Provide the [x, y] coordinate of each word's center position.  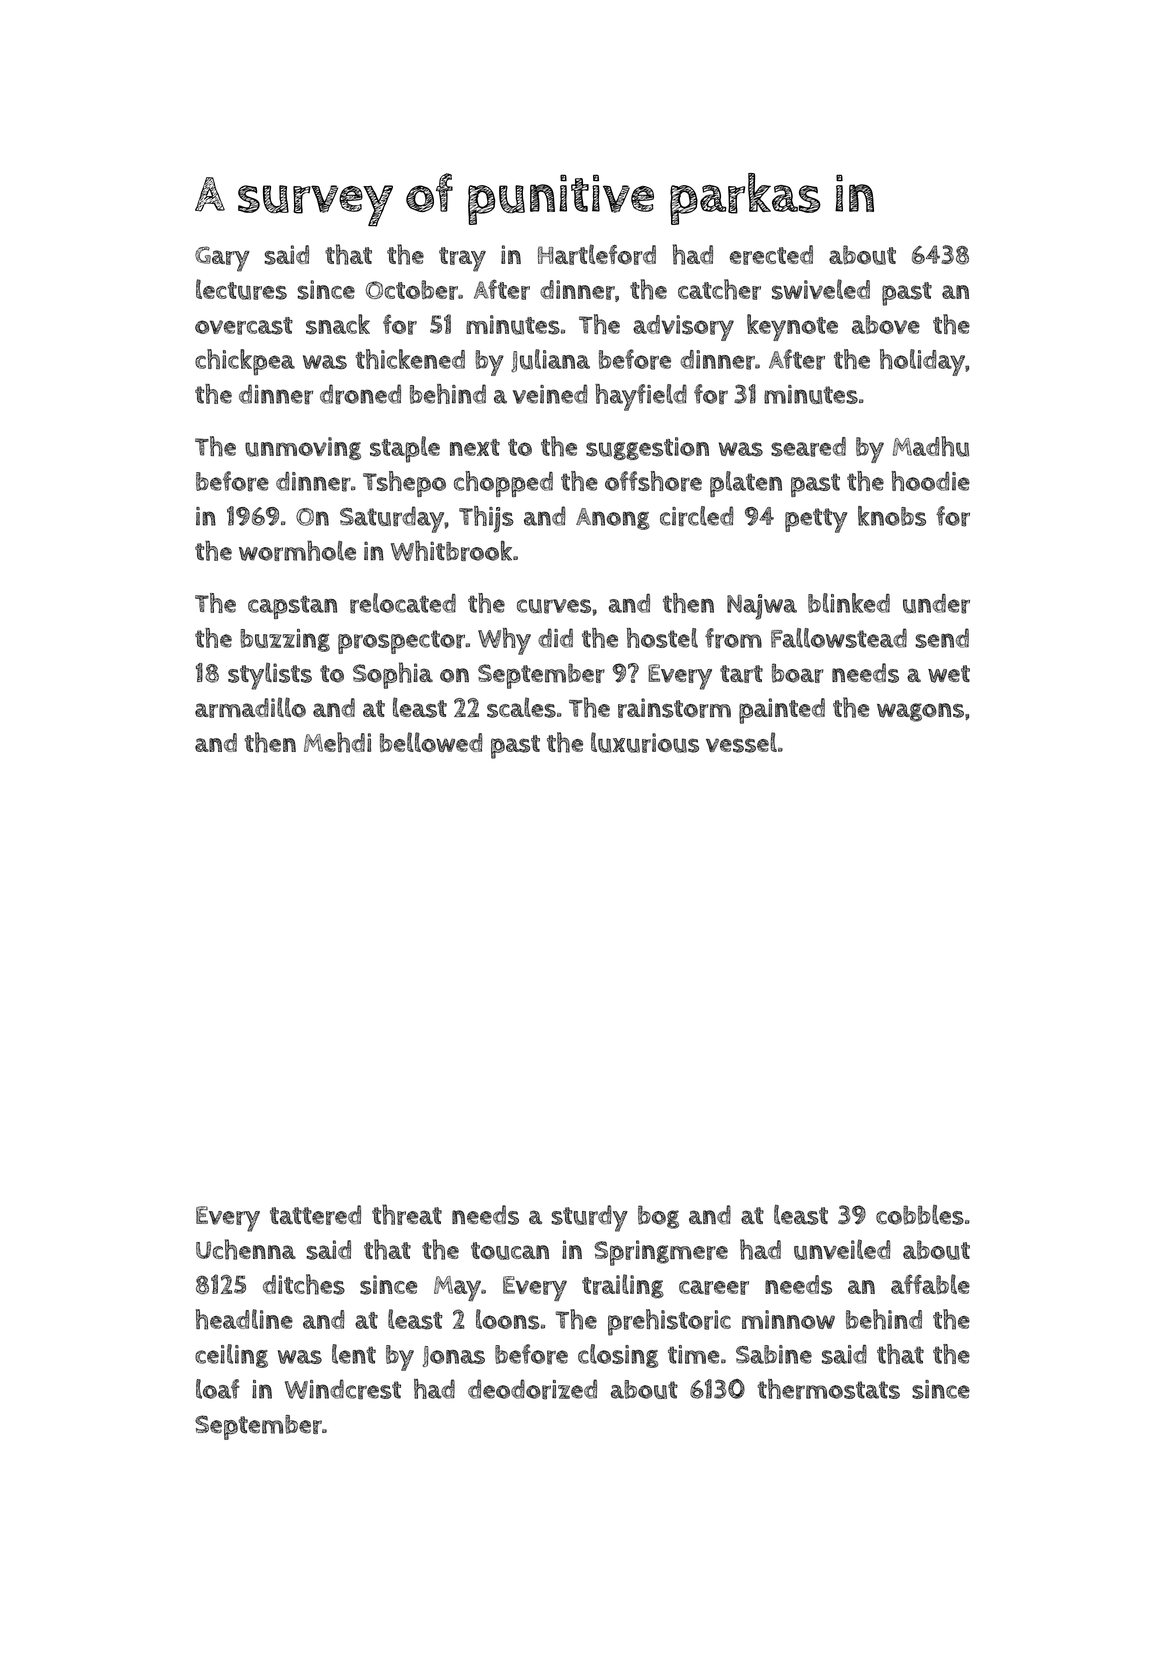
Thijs [486, 519]
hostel [662, 638]
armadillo [250, 707]
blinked [849, 603]
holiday [922, 362]
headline [244, 1319]
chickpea [245, 362]
